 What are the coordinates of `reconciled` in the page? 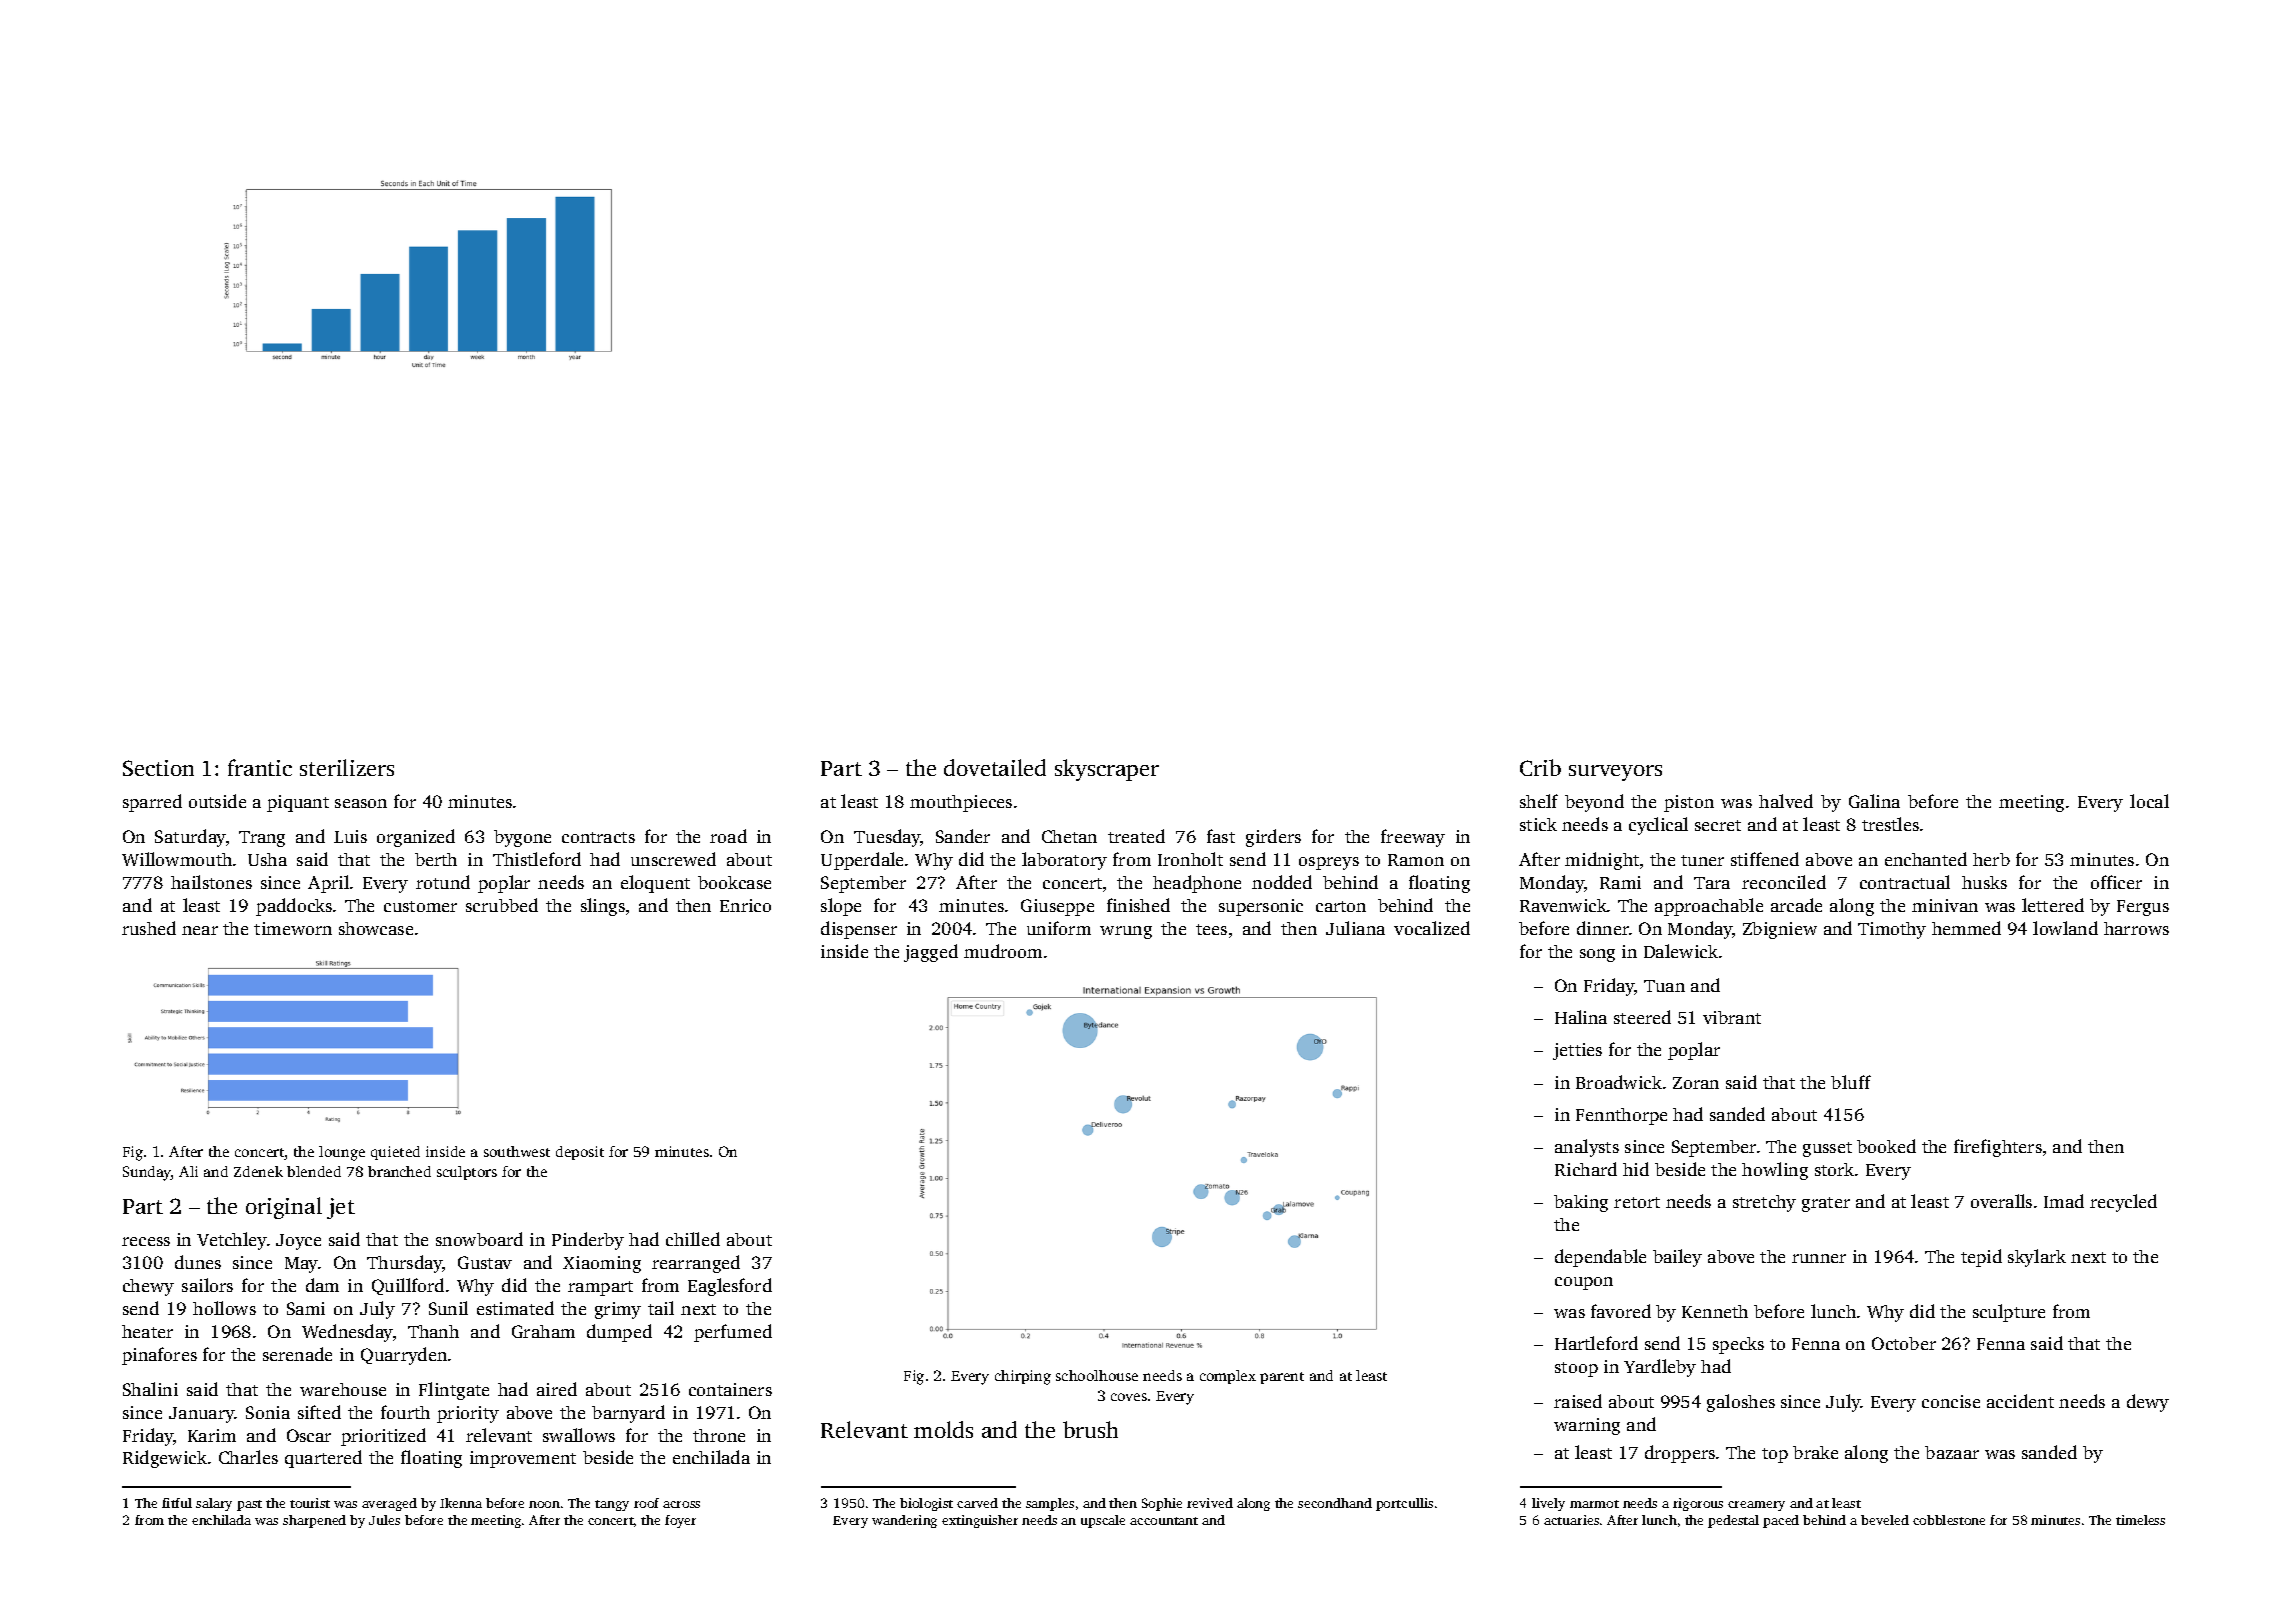 It's located at (1784, 882).
